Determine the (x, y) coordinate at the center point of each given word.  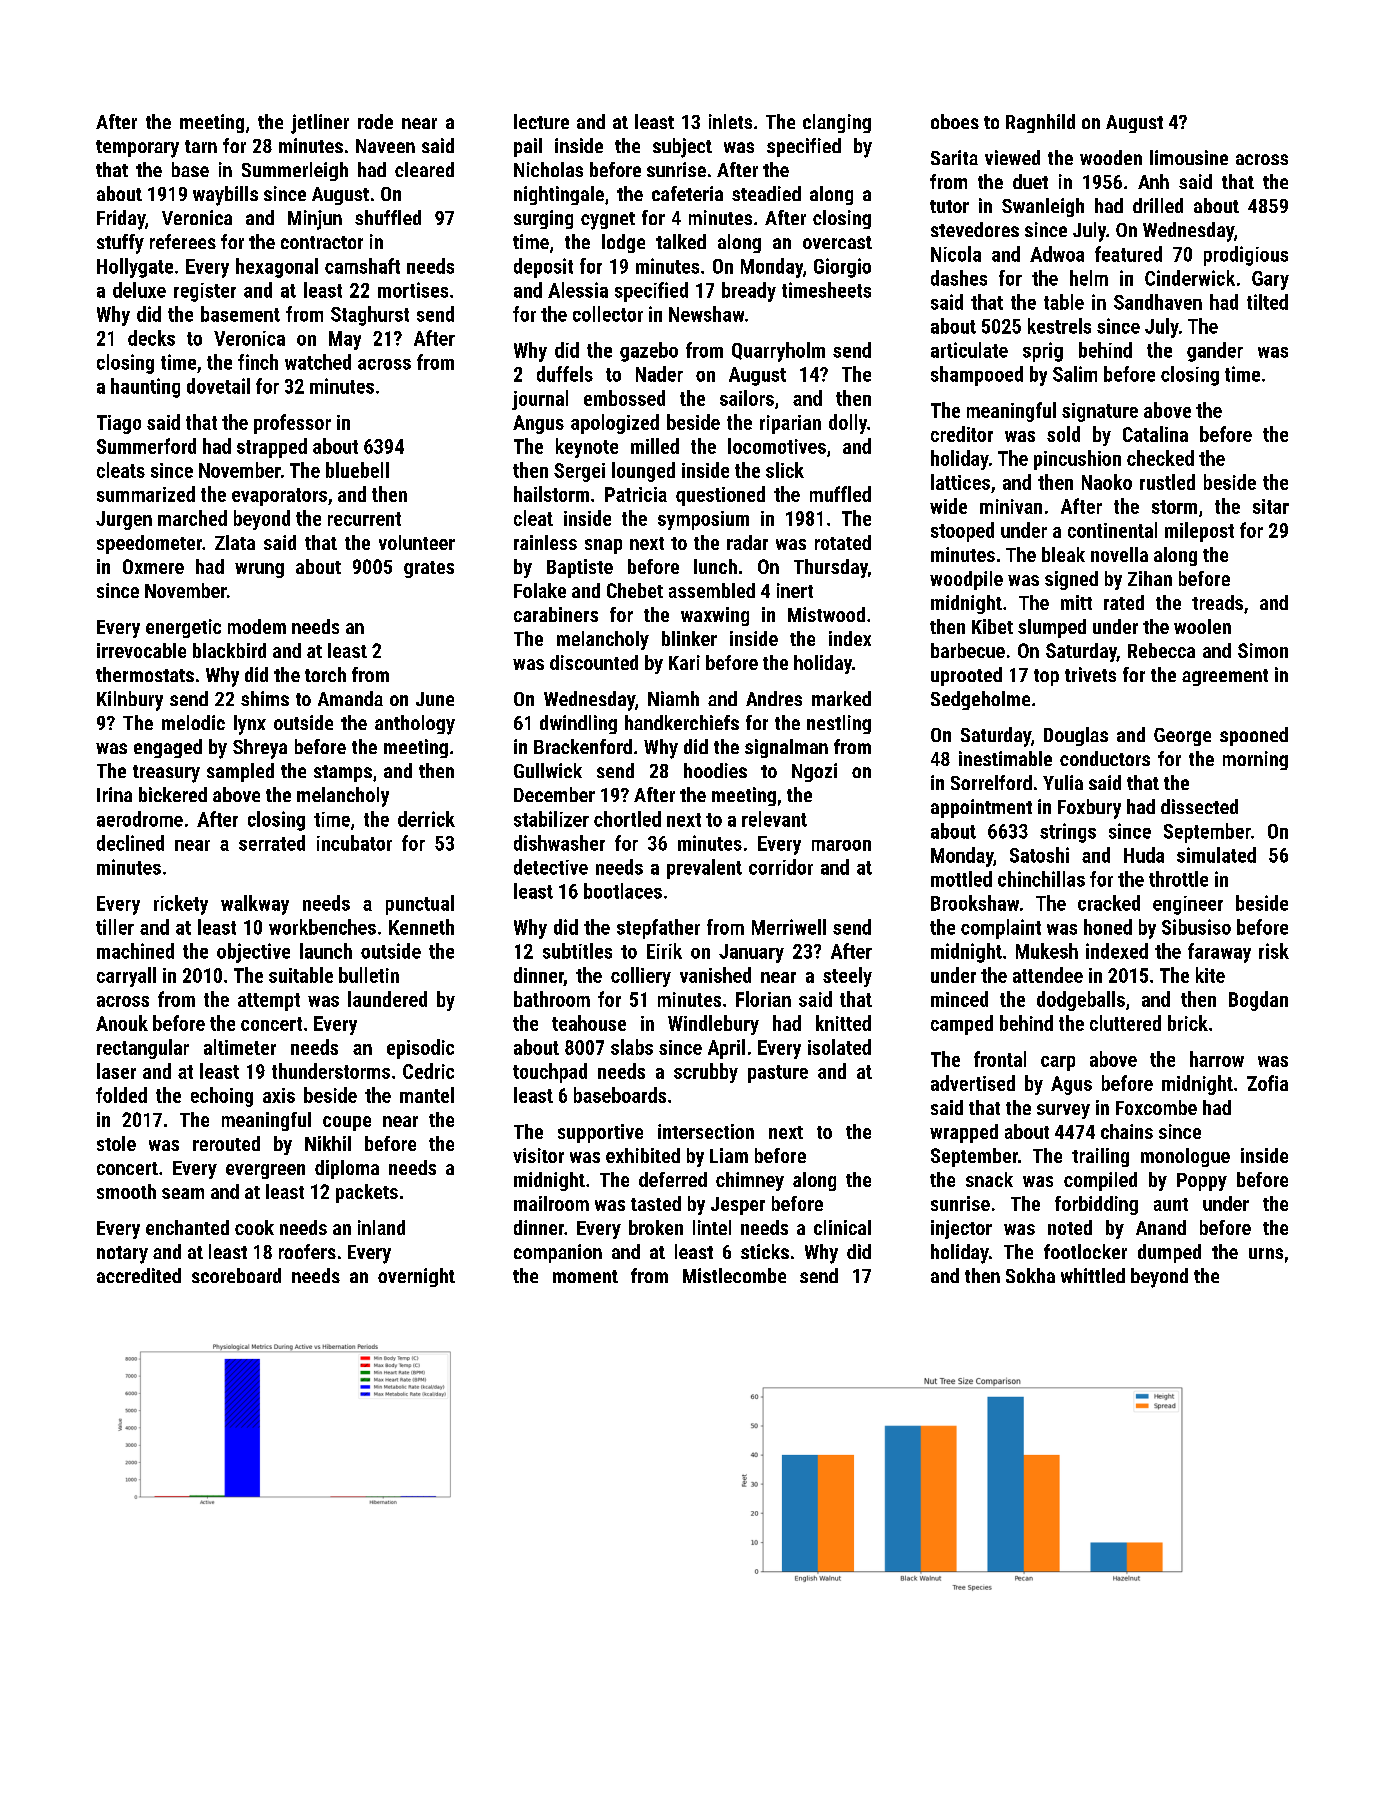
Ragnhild (1040, 123)
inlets (730, 121)
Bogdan (1258, 1001)
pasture (778, 1074)
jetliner (320, 124)
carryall (126, 977)
